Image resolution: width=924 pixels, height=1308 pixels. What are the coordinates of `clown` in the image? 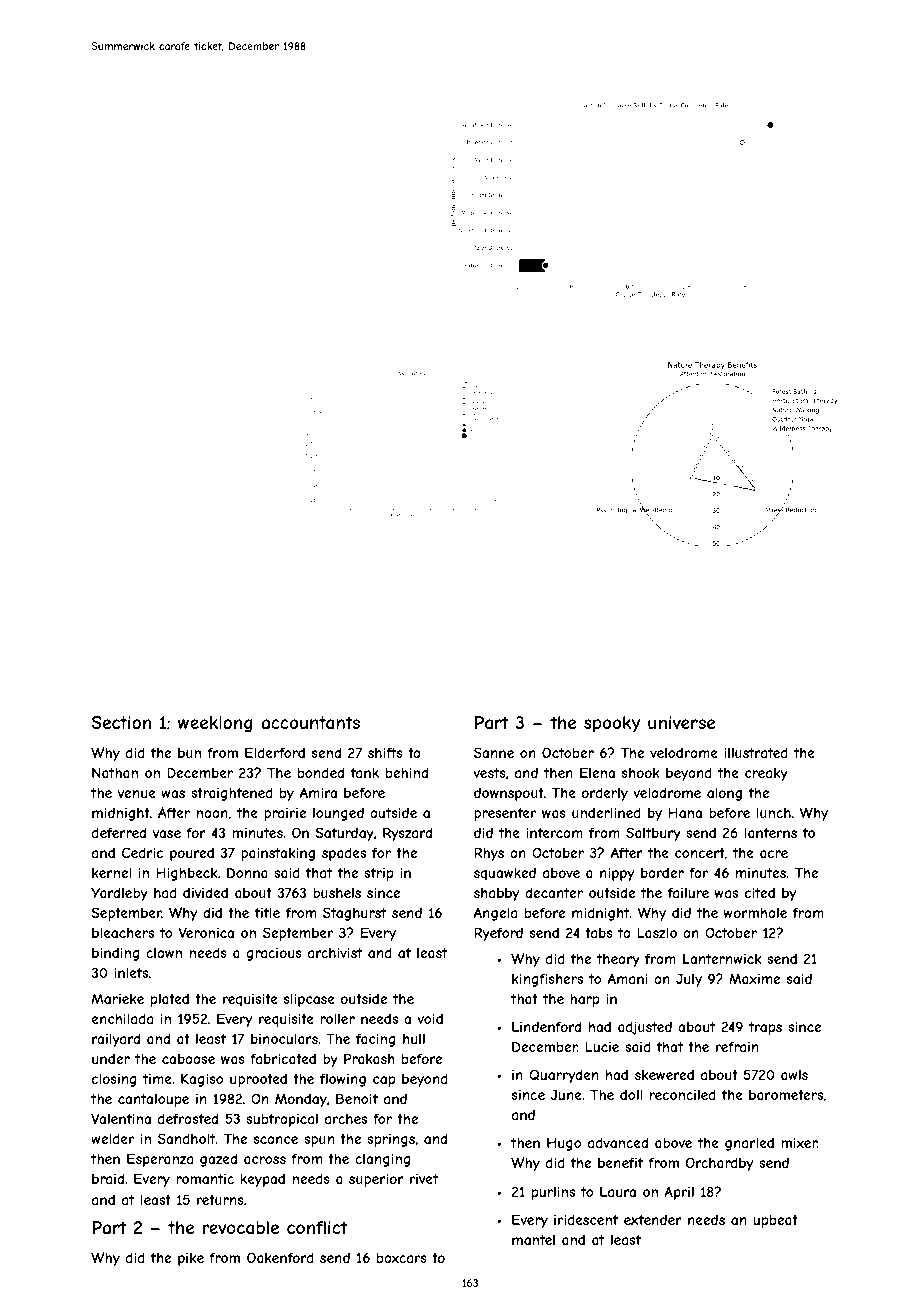 It's located at (164, 953).
